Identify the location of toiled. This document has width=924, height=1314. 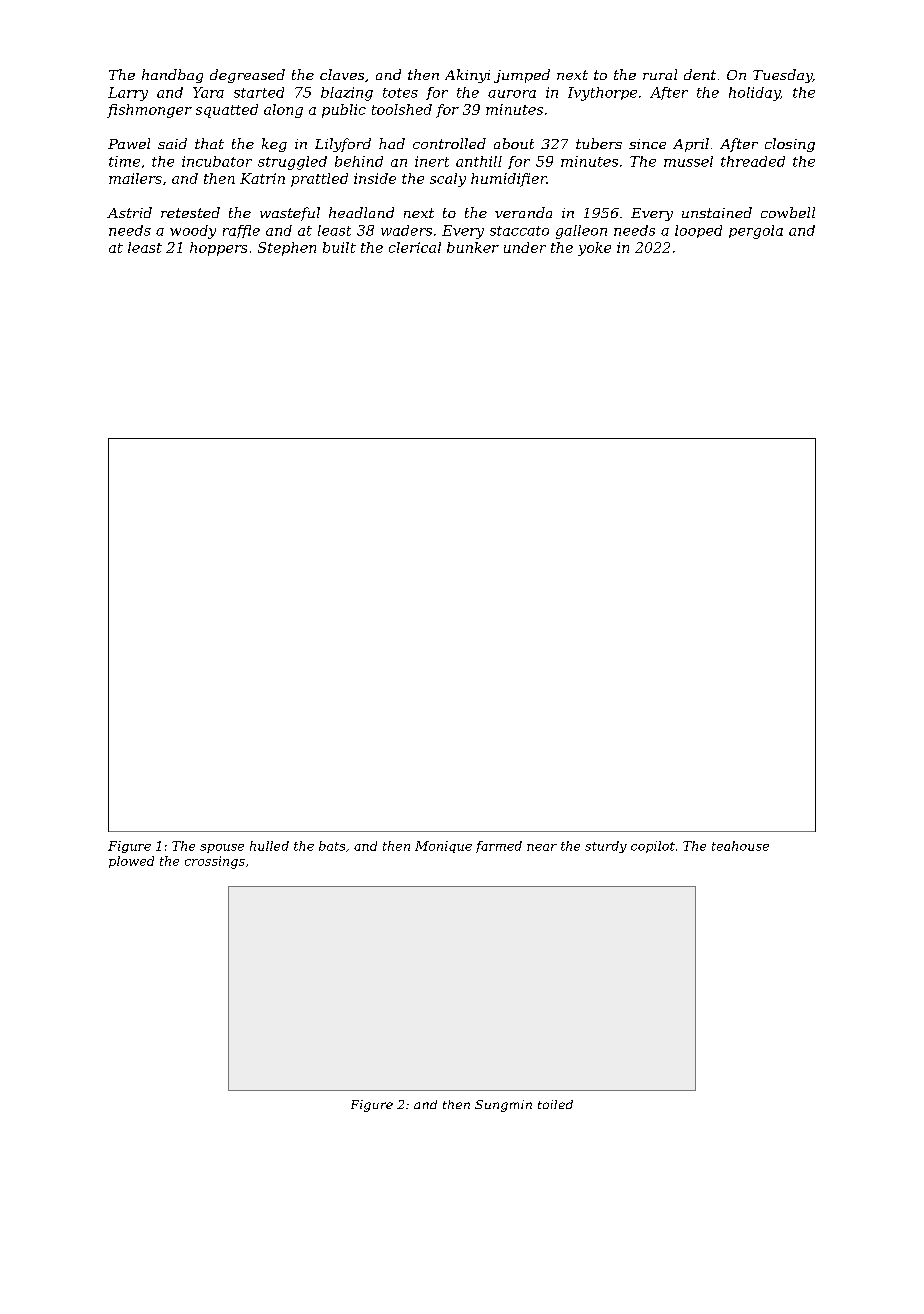
(555, 1104).
